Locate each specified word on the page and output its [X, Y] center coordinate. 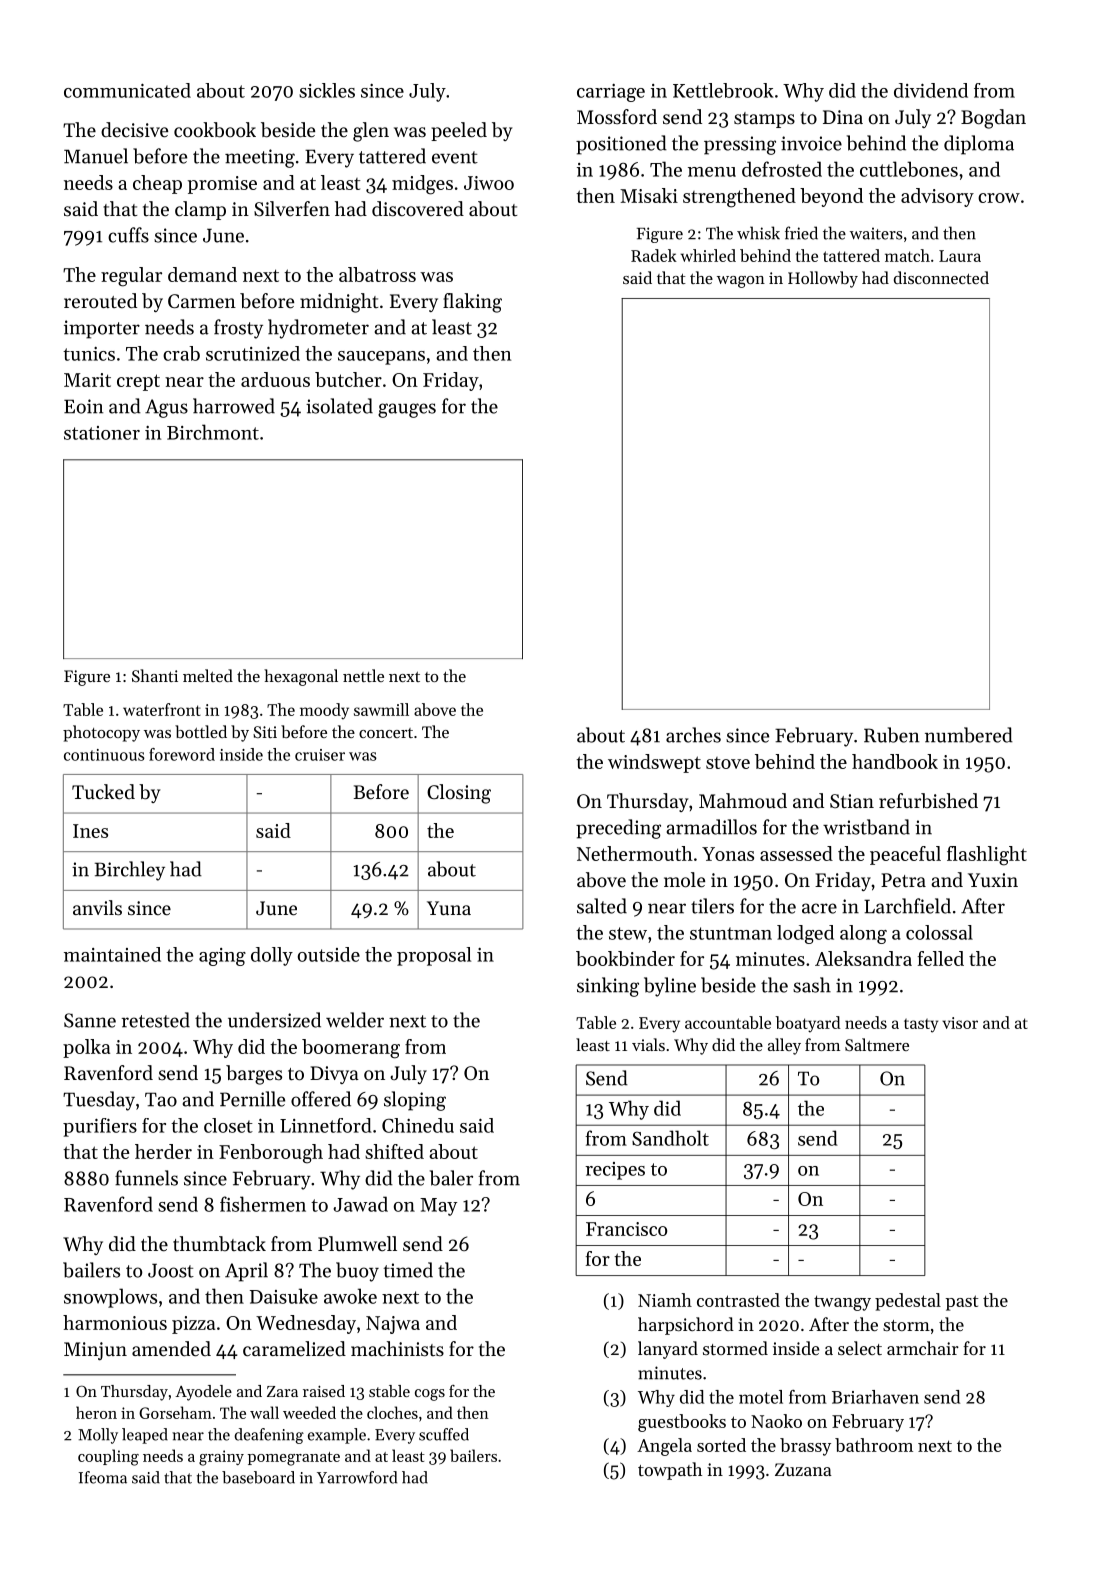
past [961, 1303]
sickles [327, 90]
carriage [611, 93]
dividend [931, 90]
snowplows [110, 1298]
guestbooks [682, 1423]
